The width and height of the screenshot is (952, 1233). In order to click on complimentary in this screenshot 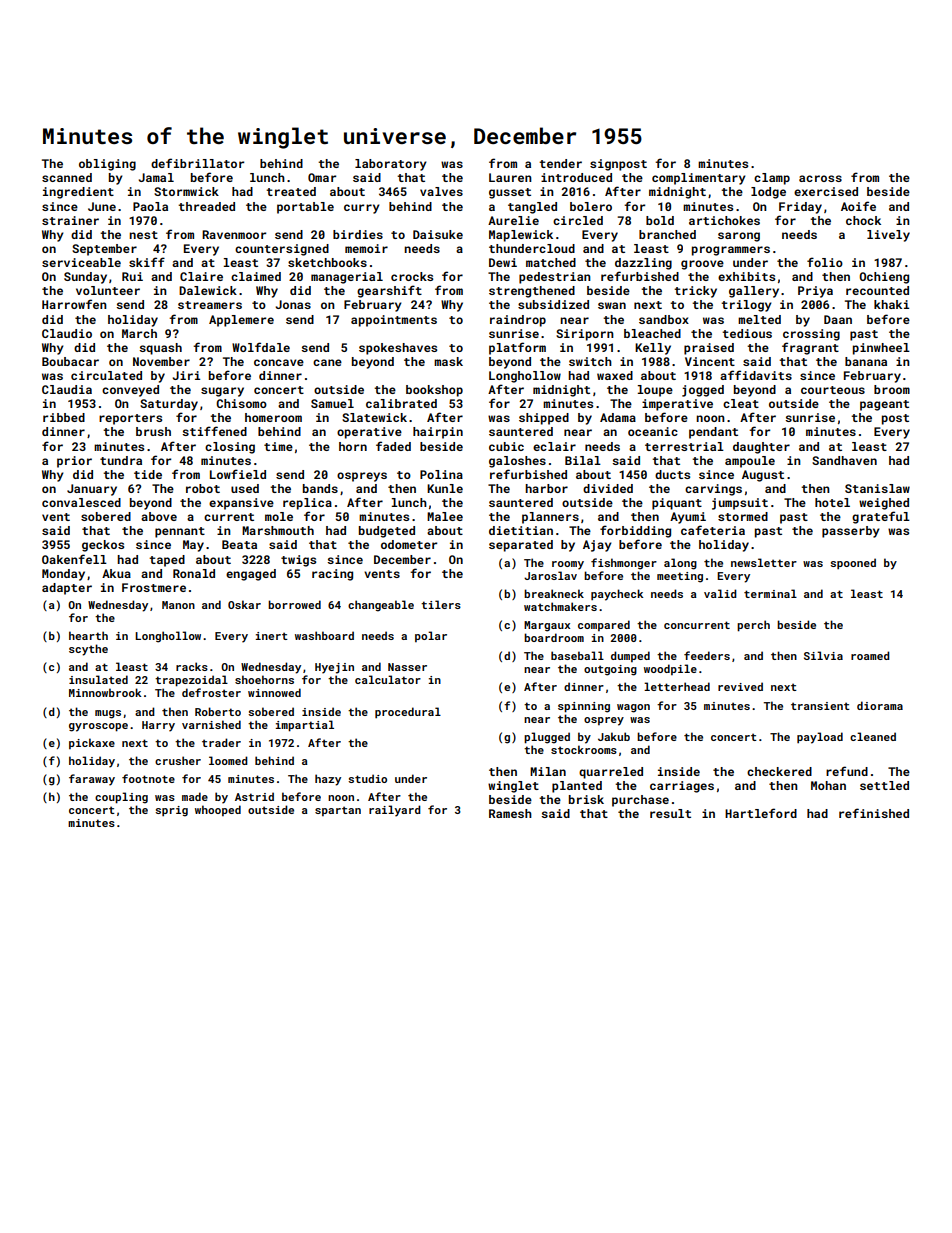, I will do `click(699, 179)`.
